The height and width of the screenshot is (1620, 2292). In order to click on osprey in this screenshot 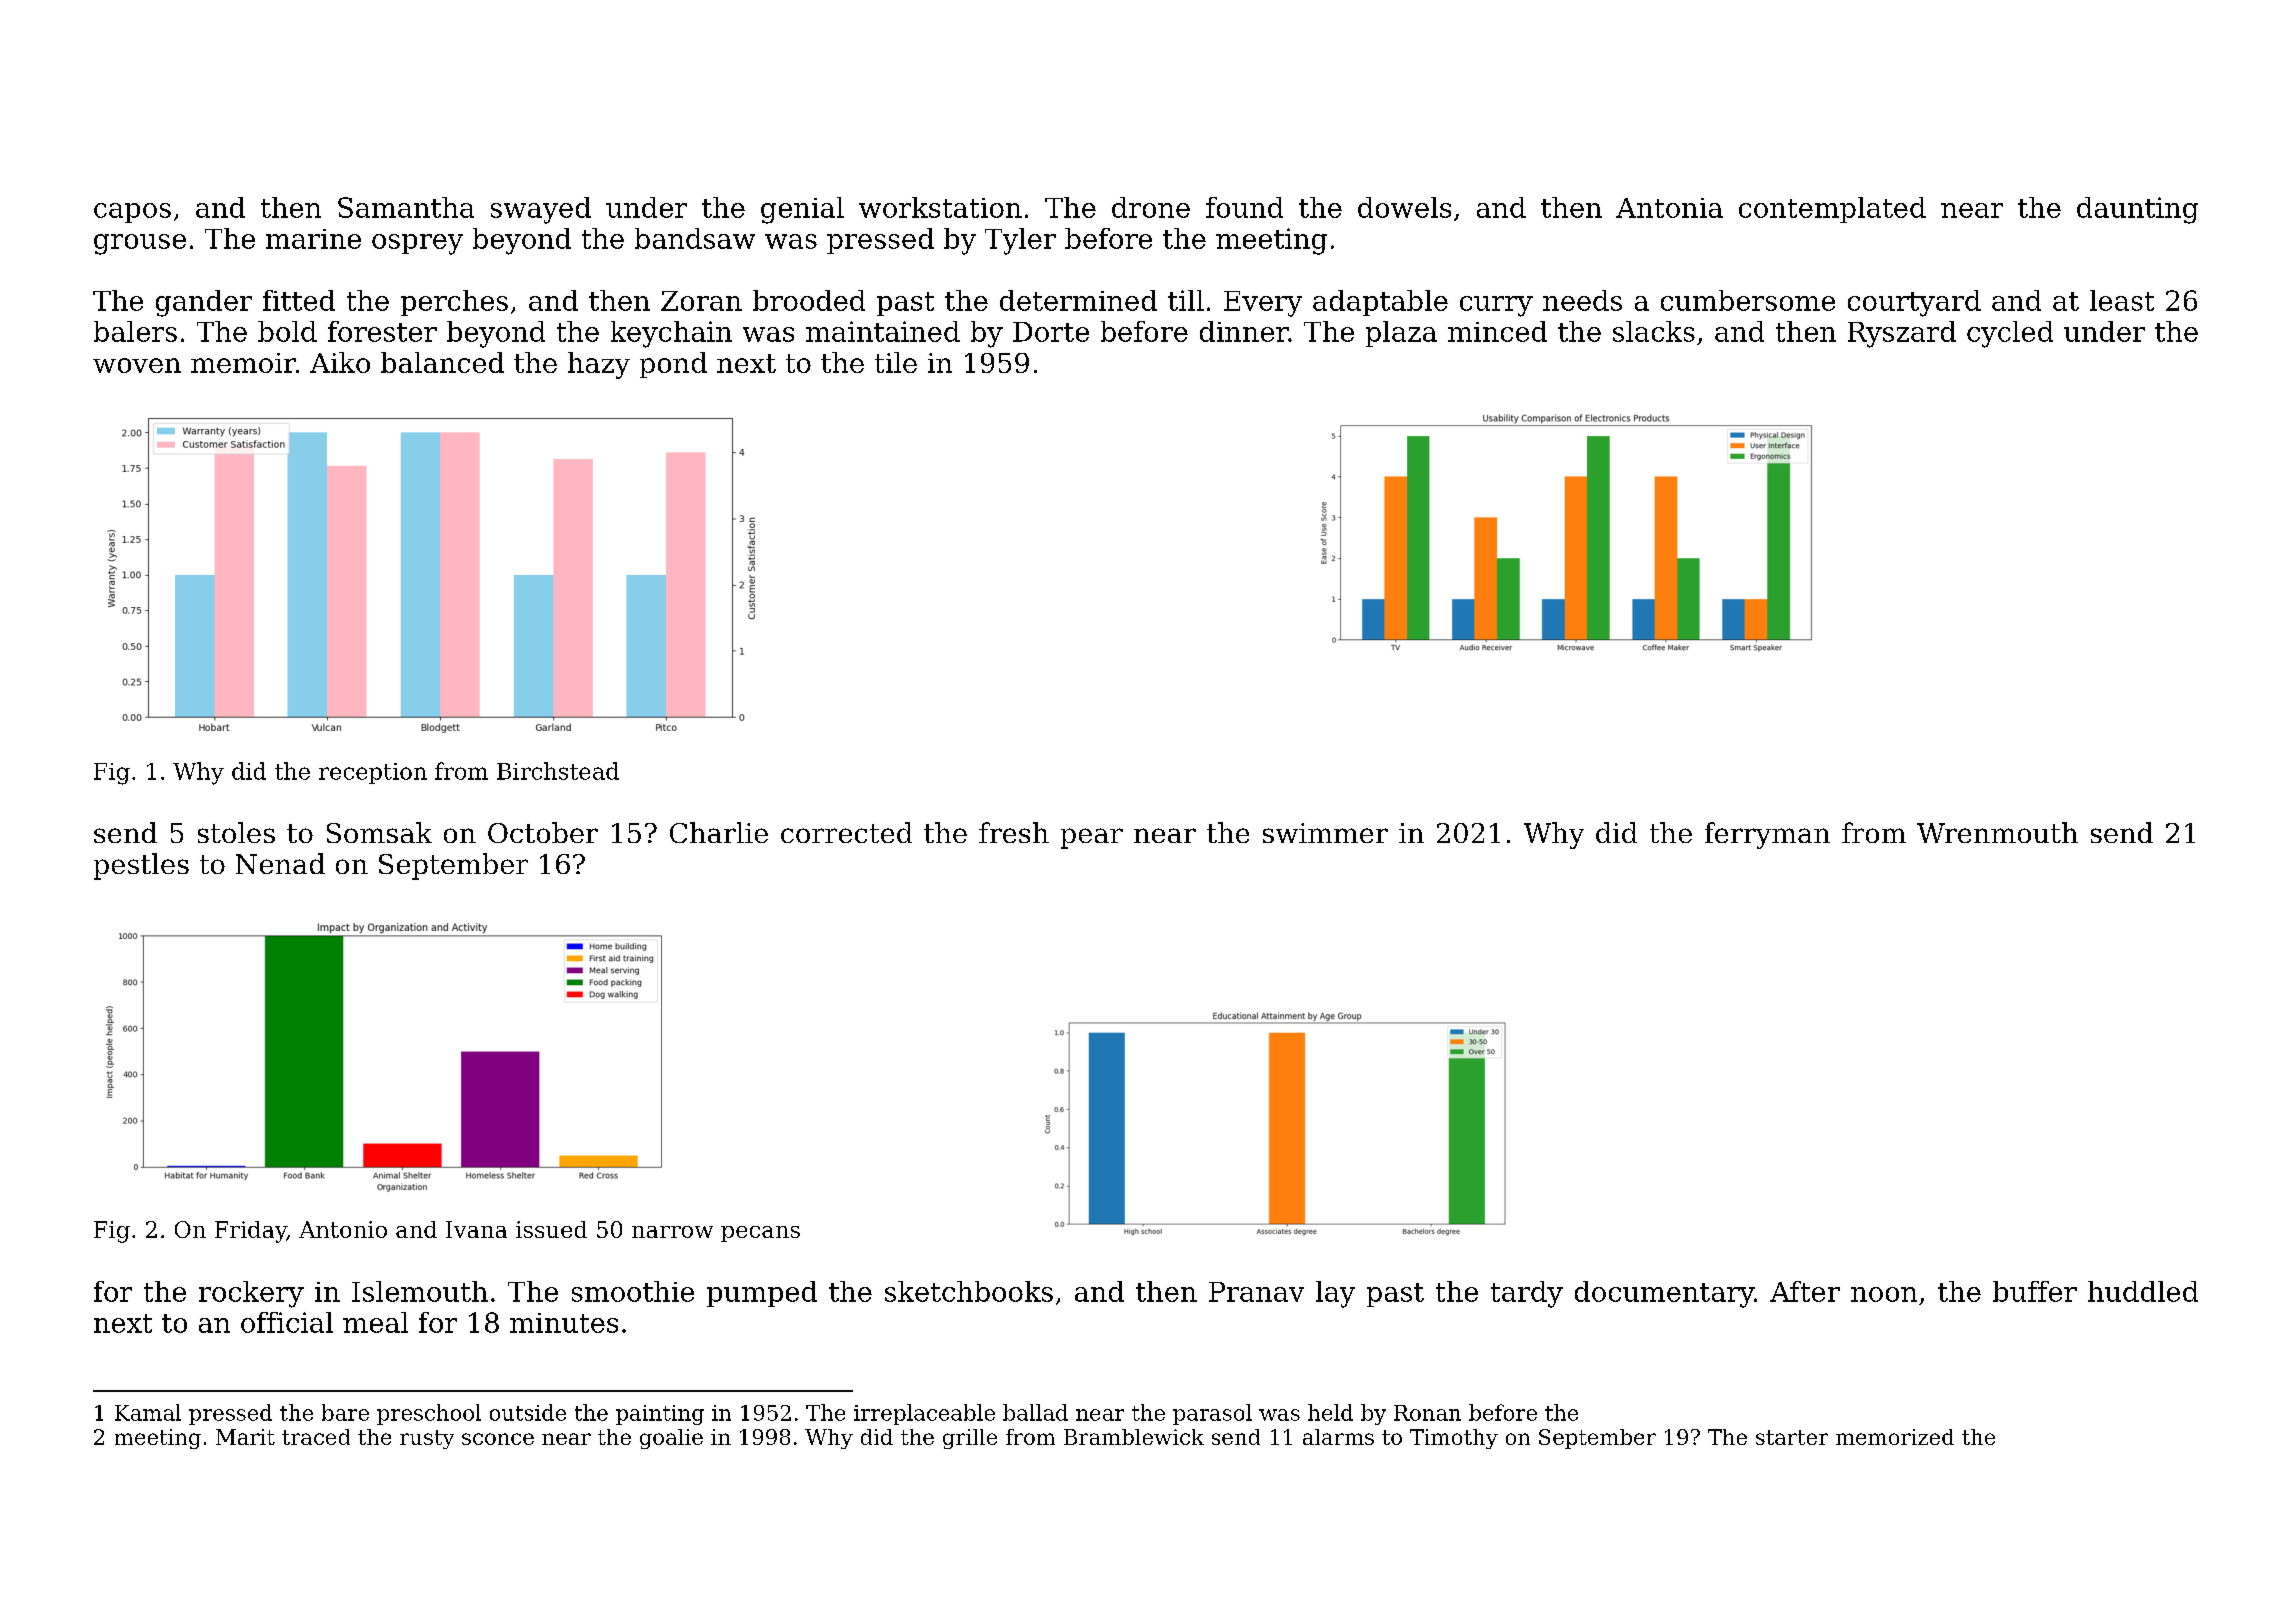, I will do `click(417, 244)`.
